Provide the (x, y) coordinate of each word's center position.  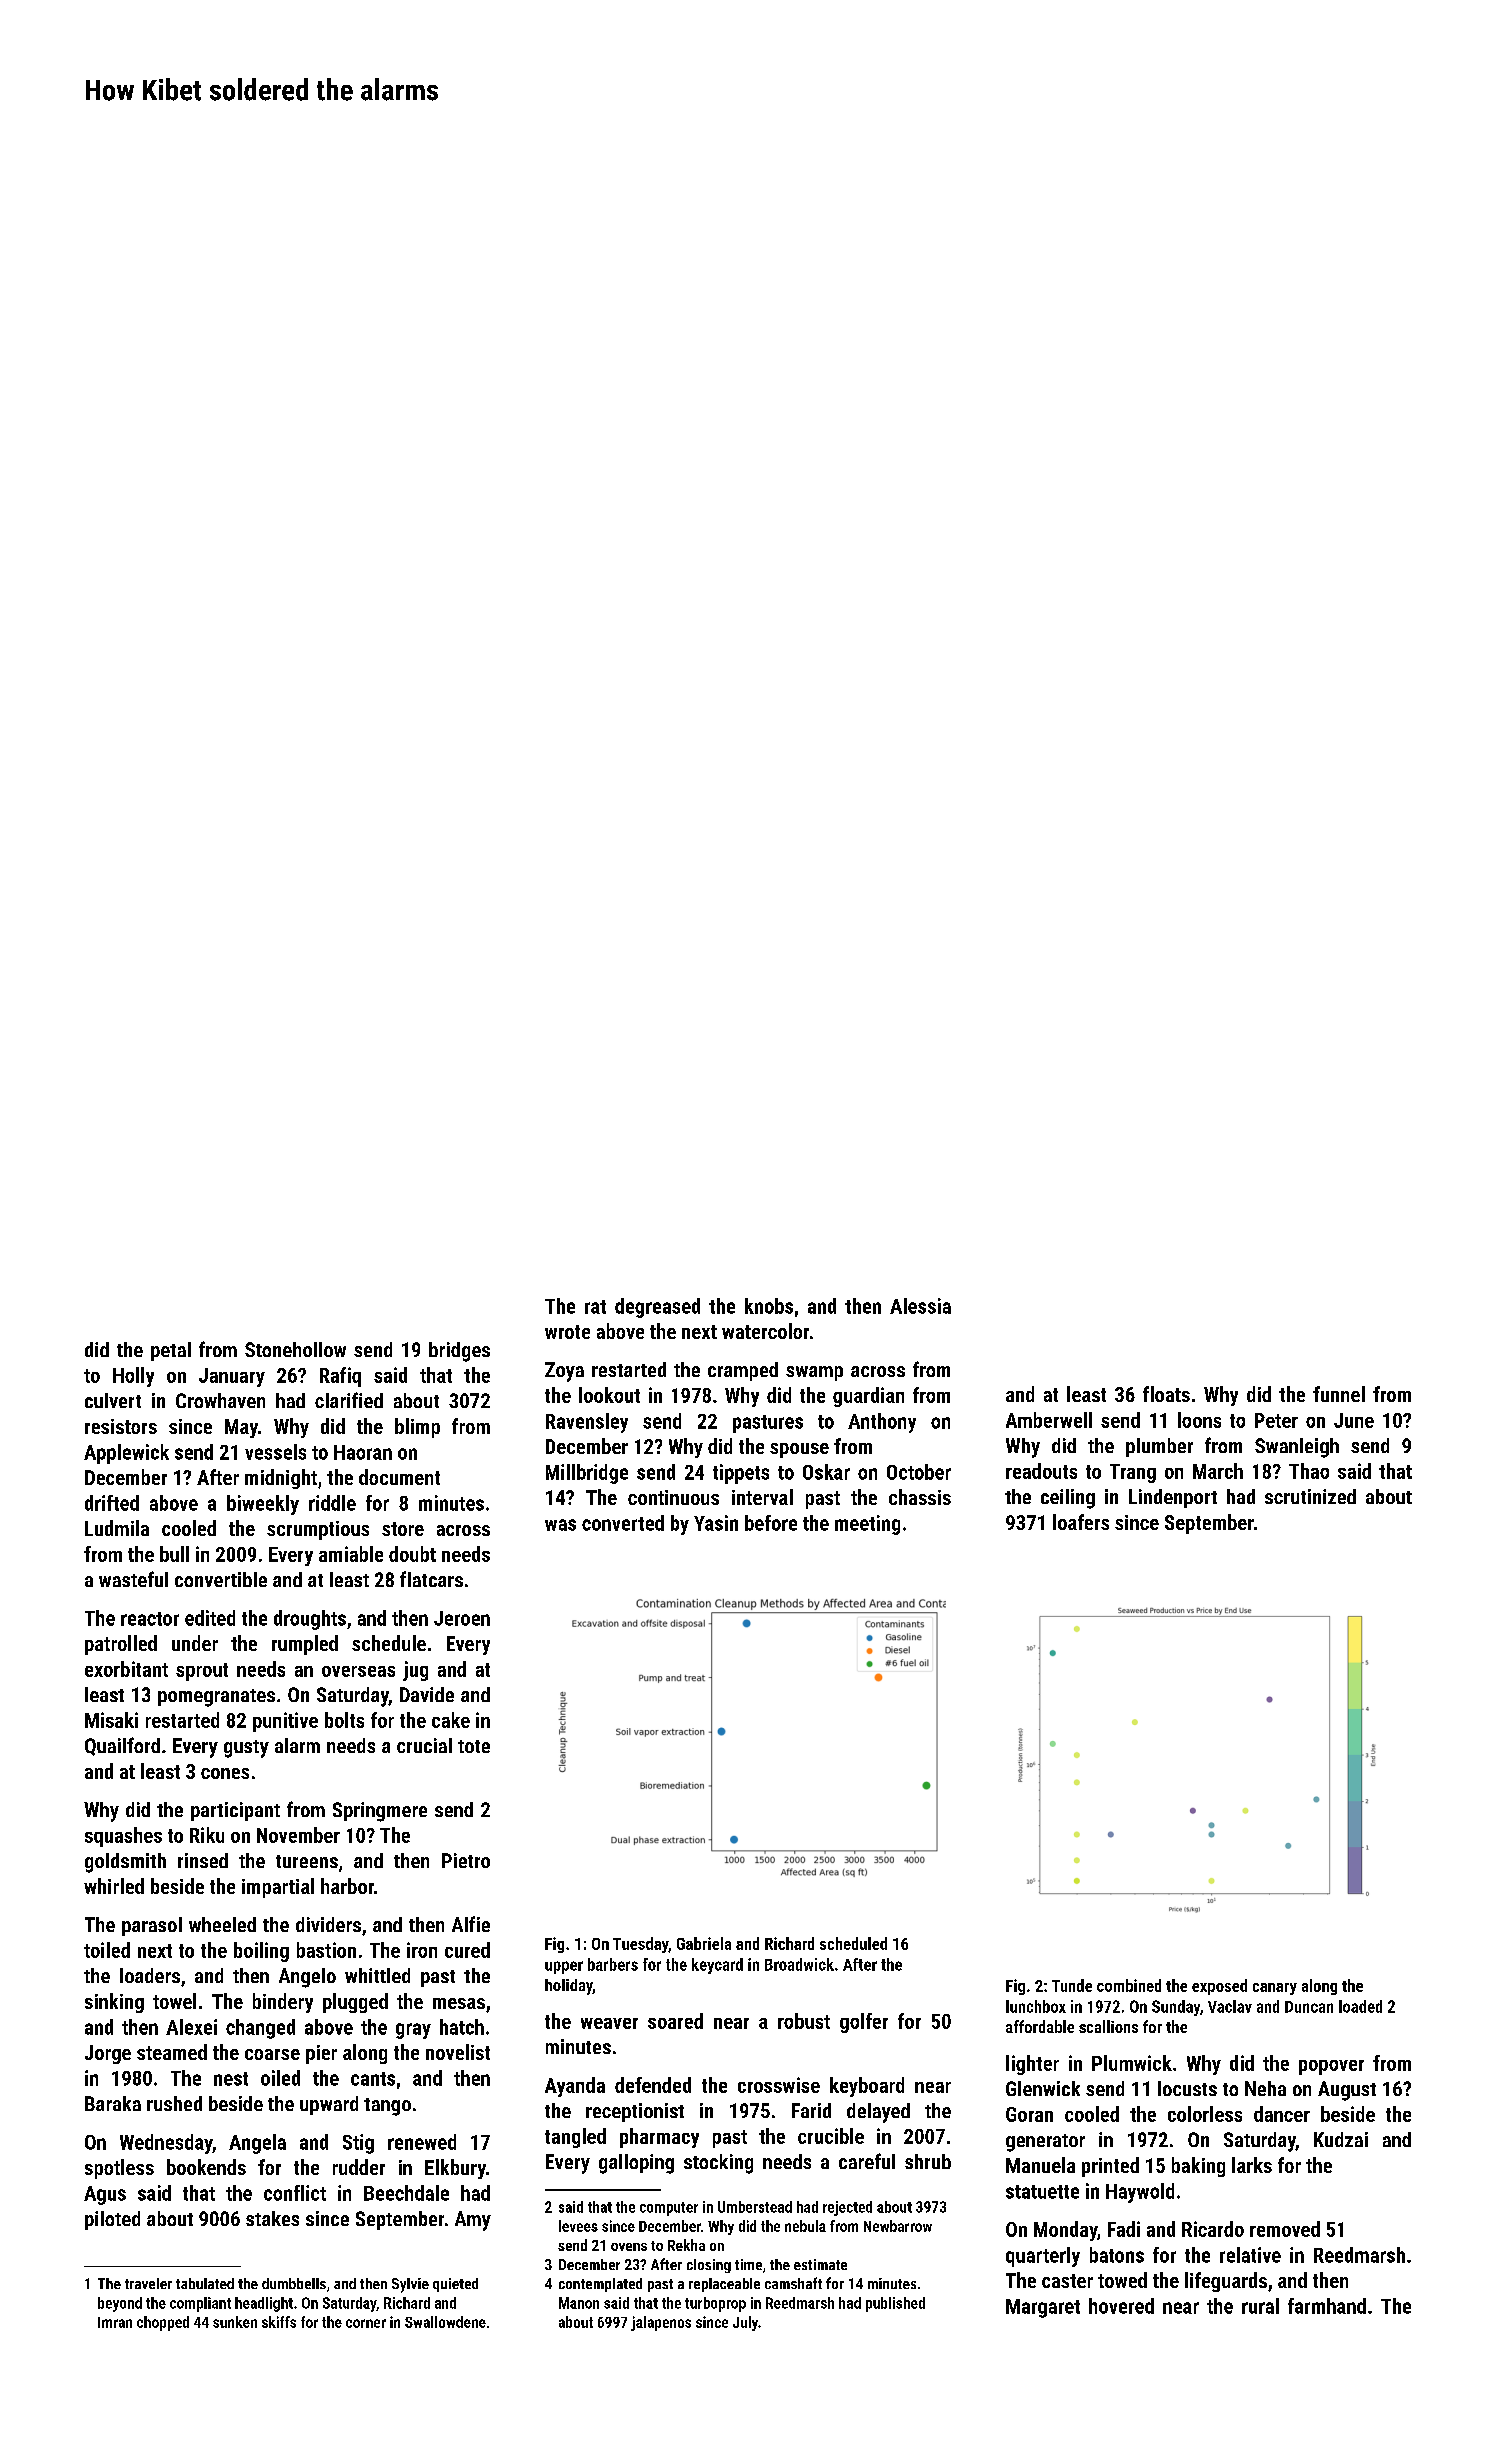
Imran (115, 2322)
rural (1260, 2306)
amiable (351, 1554)
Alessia (920, 1306)
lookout (609, 1395)
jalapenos (661, 2323)
